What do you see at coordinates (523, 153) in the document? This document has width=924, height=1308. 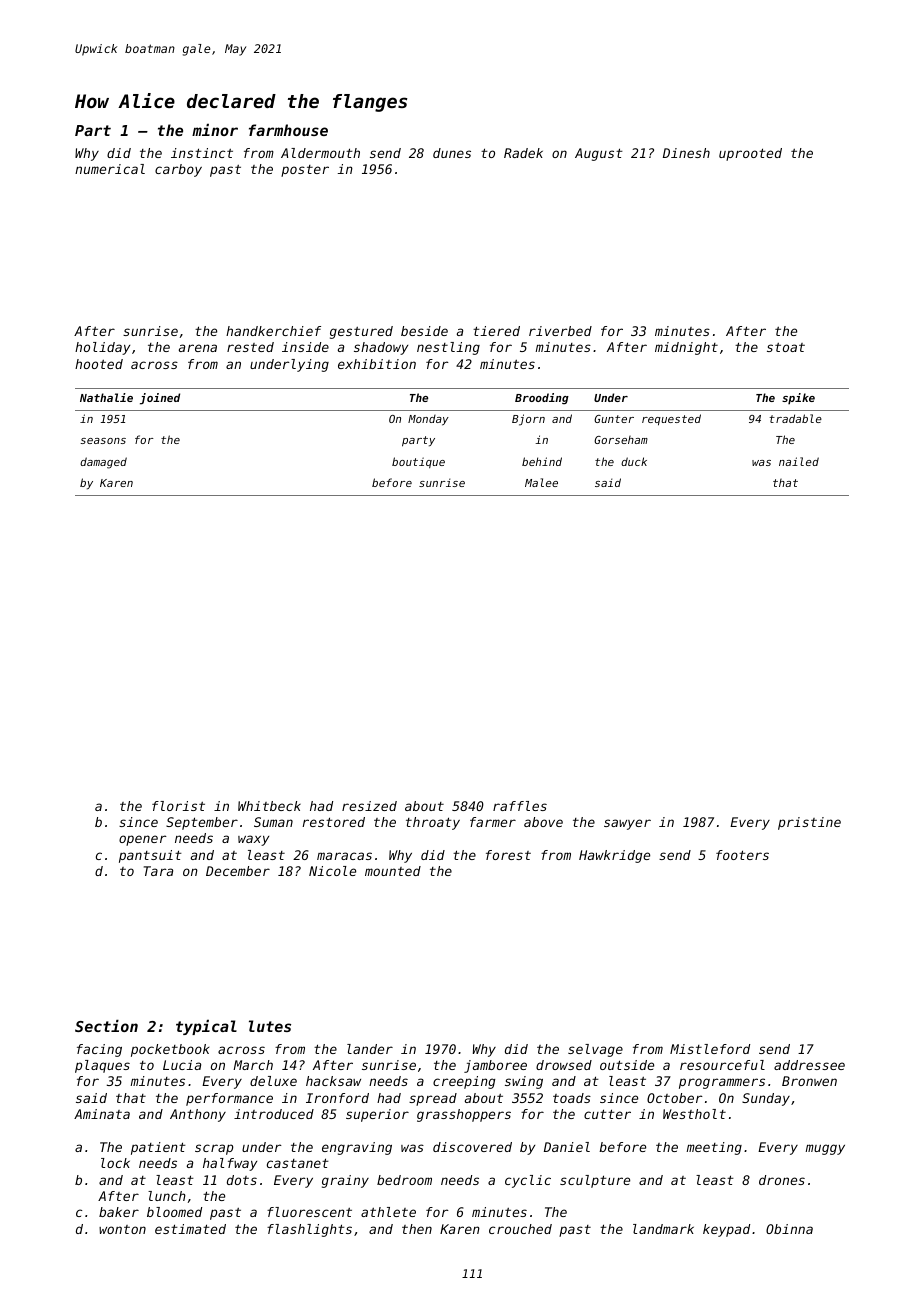 I see `Radek` at bounding box center [523, 153].
